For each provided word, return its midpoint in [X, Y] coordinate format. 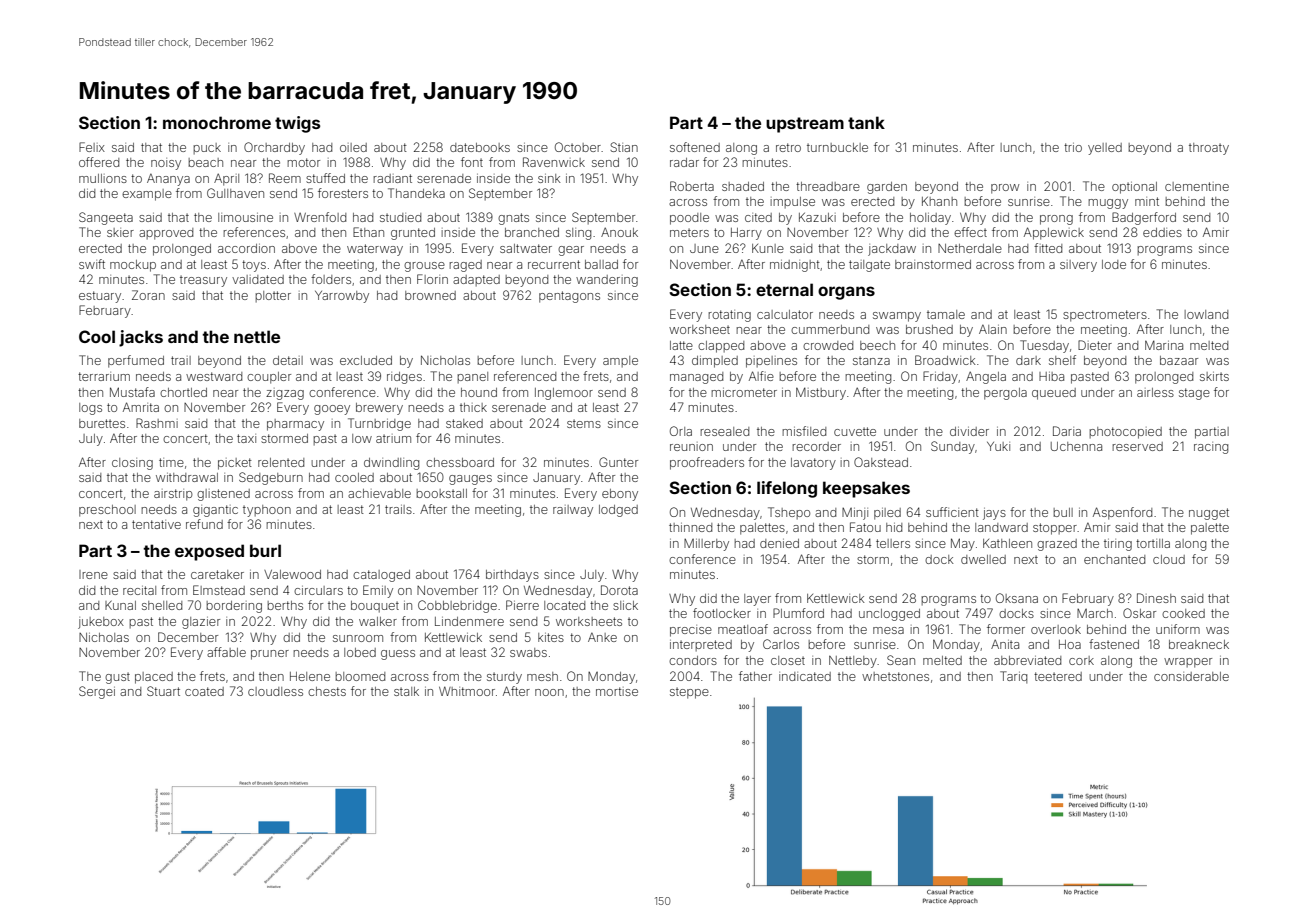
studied [400, 217]
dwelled [983, 559]
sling [578, 234]
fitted [1048, 248]
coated [204, 691]
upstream [805, 125]
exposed [209, 552]
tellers [893, 543]
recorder [816, 446]
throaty [1209, 149]
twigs [297, 124]
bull [1063, 512]
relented [281, 462]
